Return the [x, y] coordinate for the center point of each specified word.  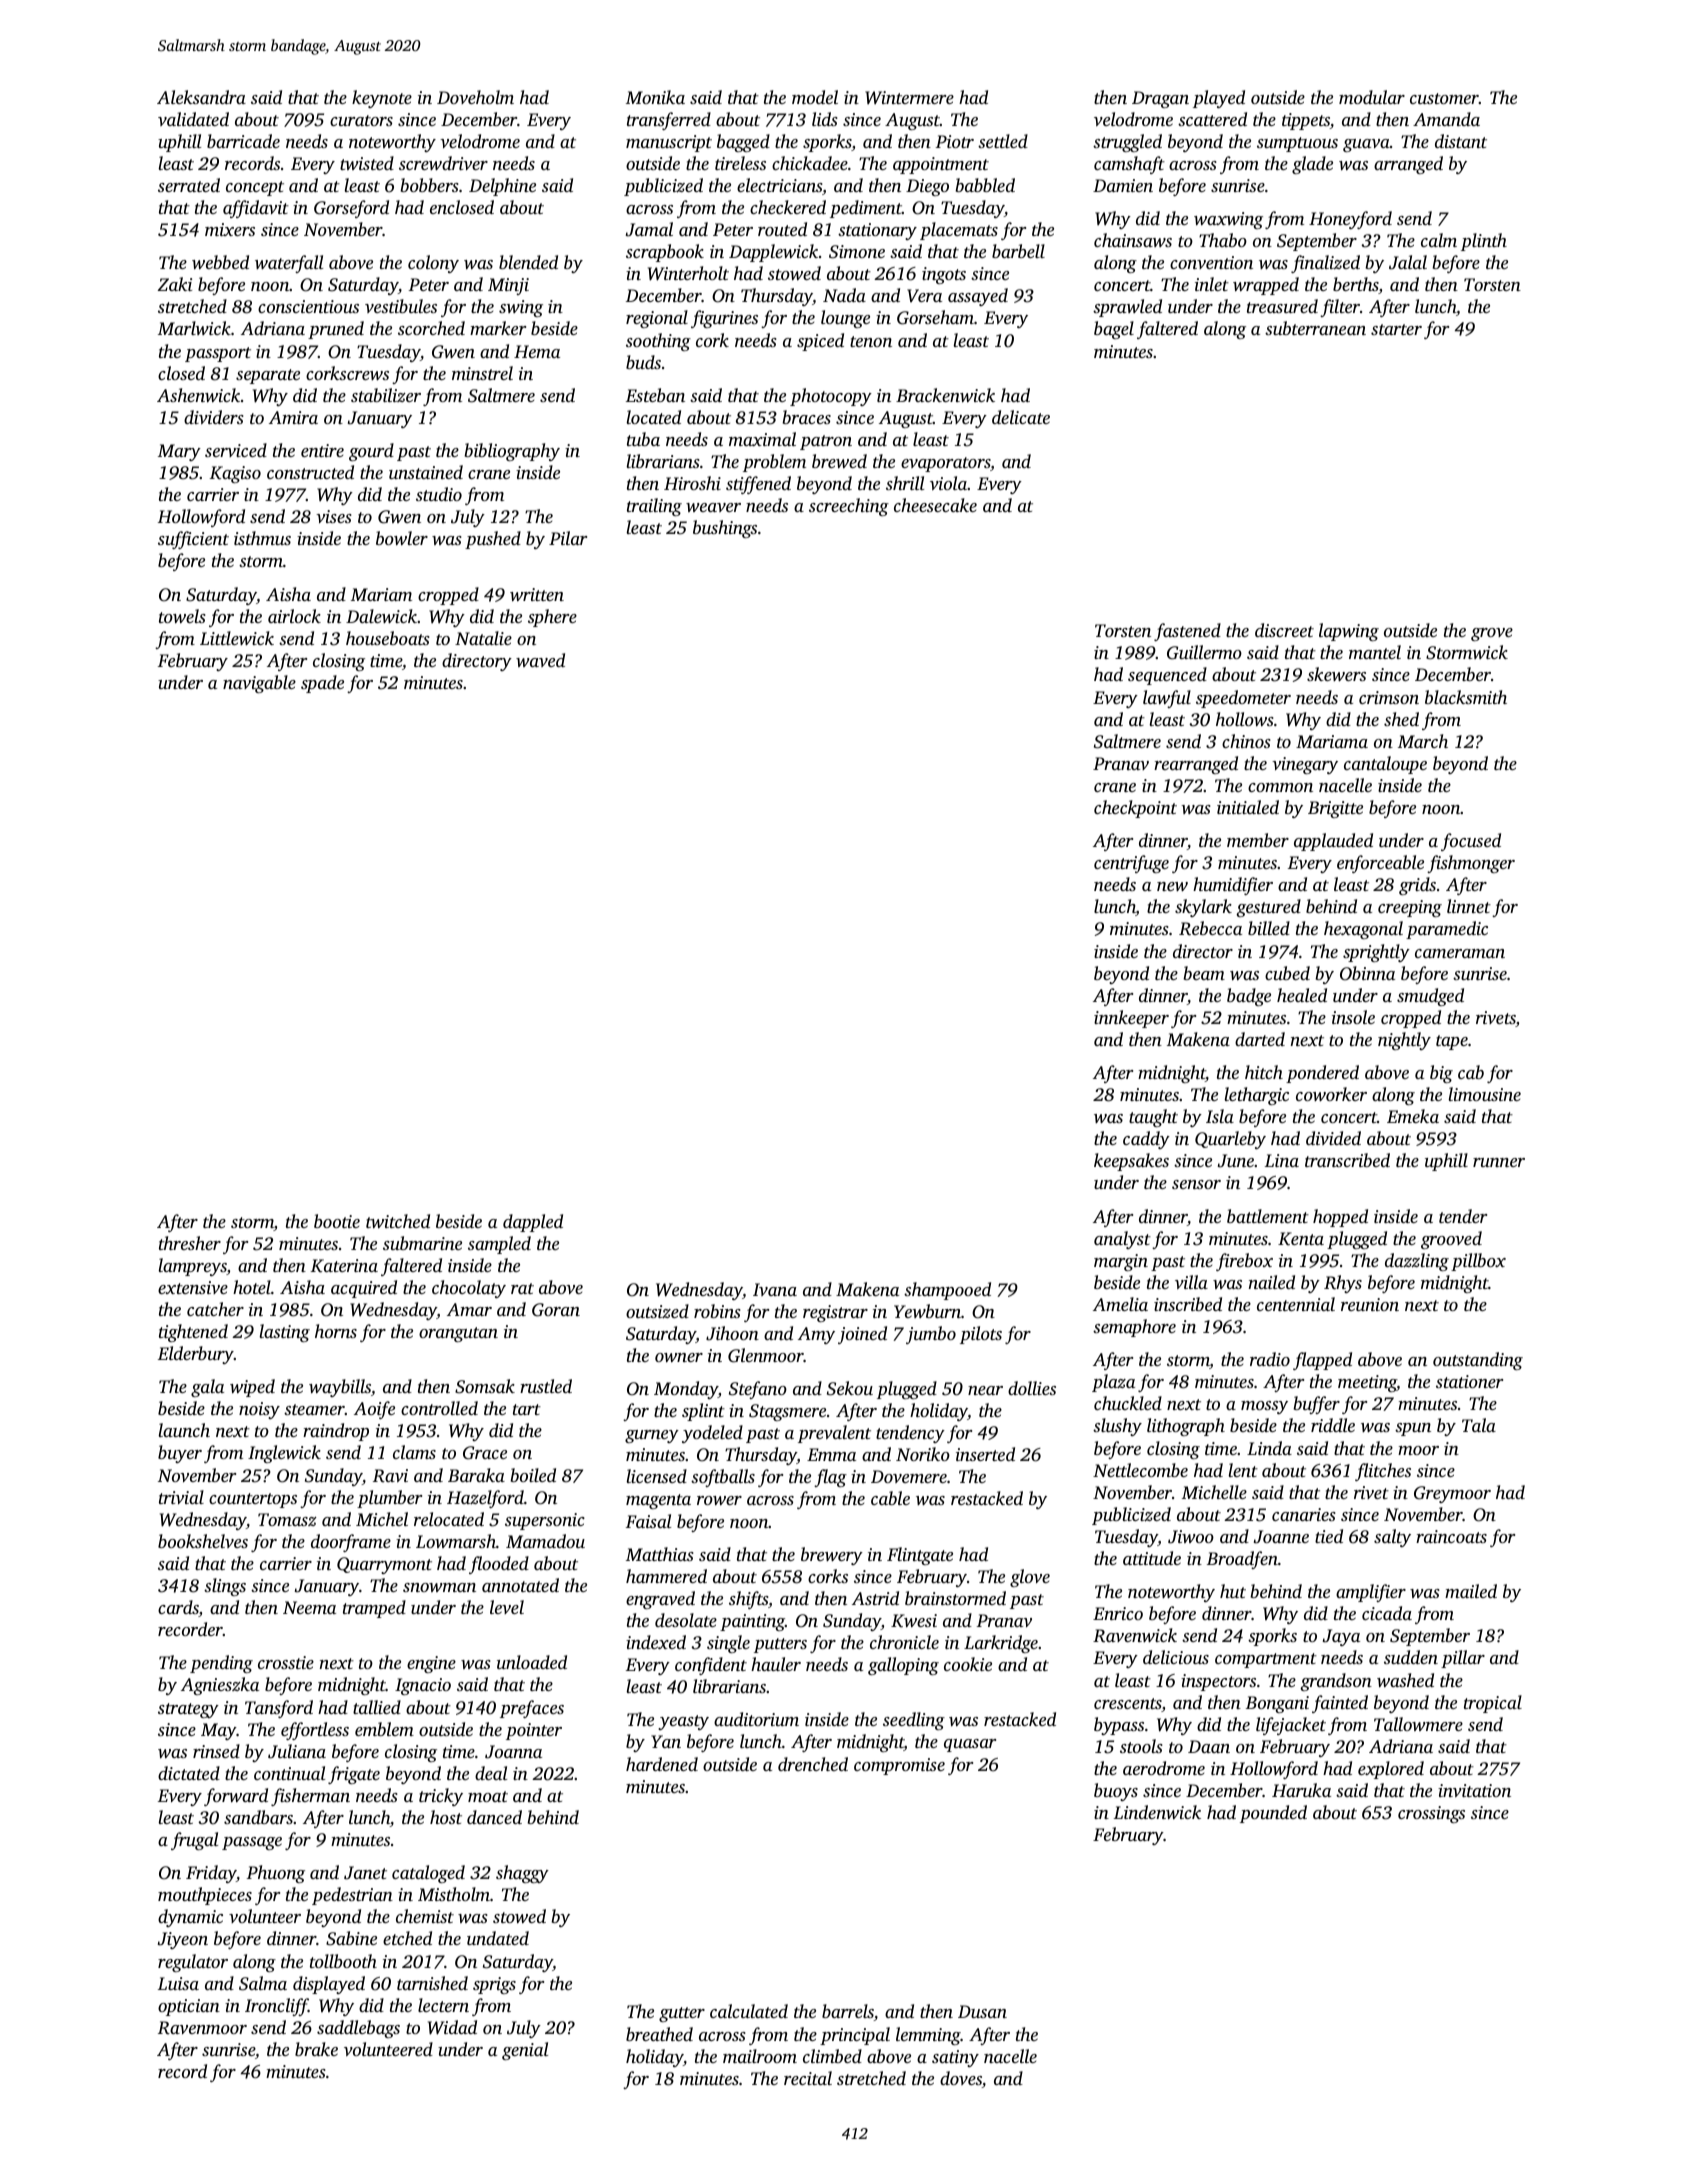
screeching [849, 507]
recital [808, 2078]
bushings [725, 529]
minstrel [482, 373]
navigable [259, 684]
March [1423, 741]
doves [961, 2079]
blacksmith [1466, 697]
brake [316, 2049]
